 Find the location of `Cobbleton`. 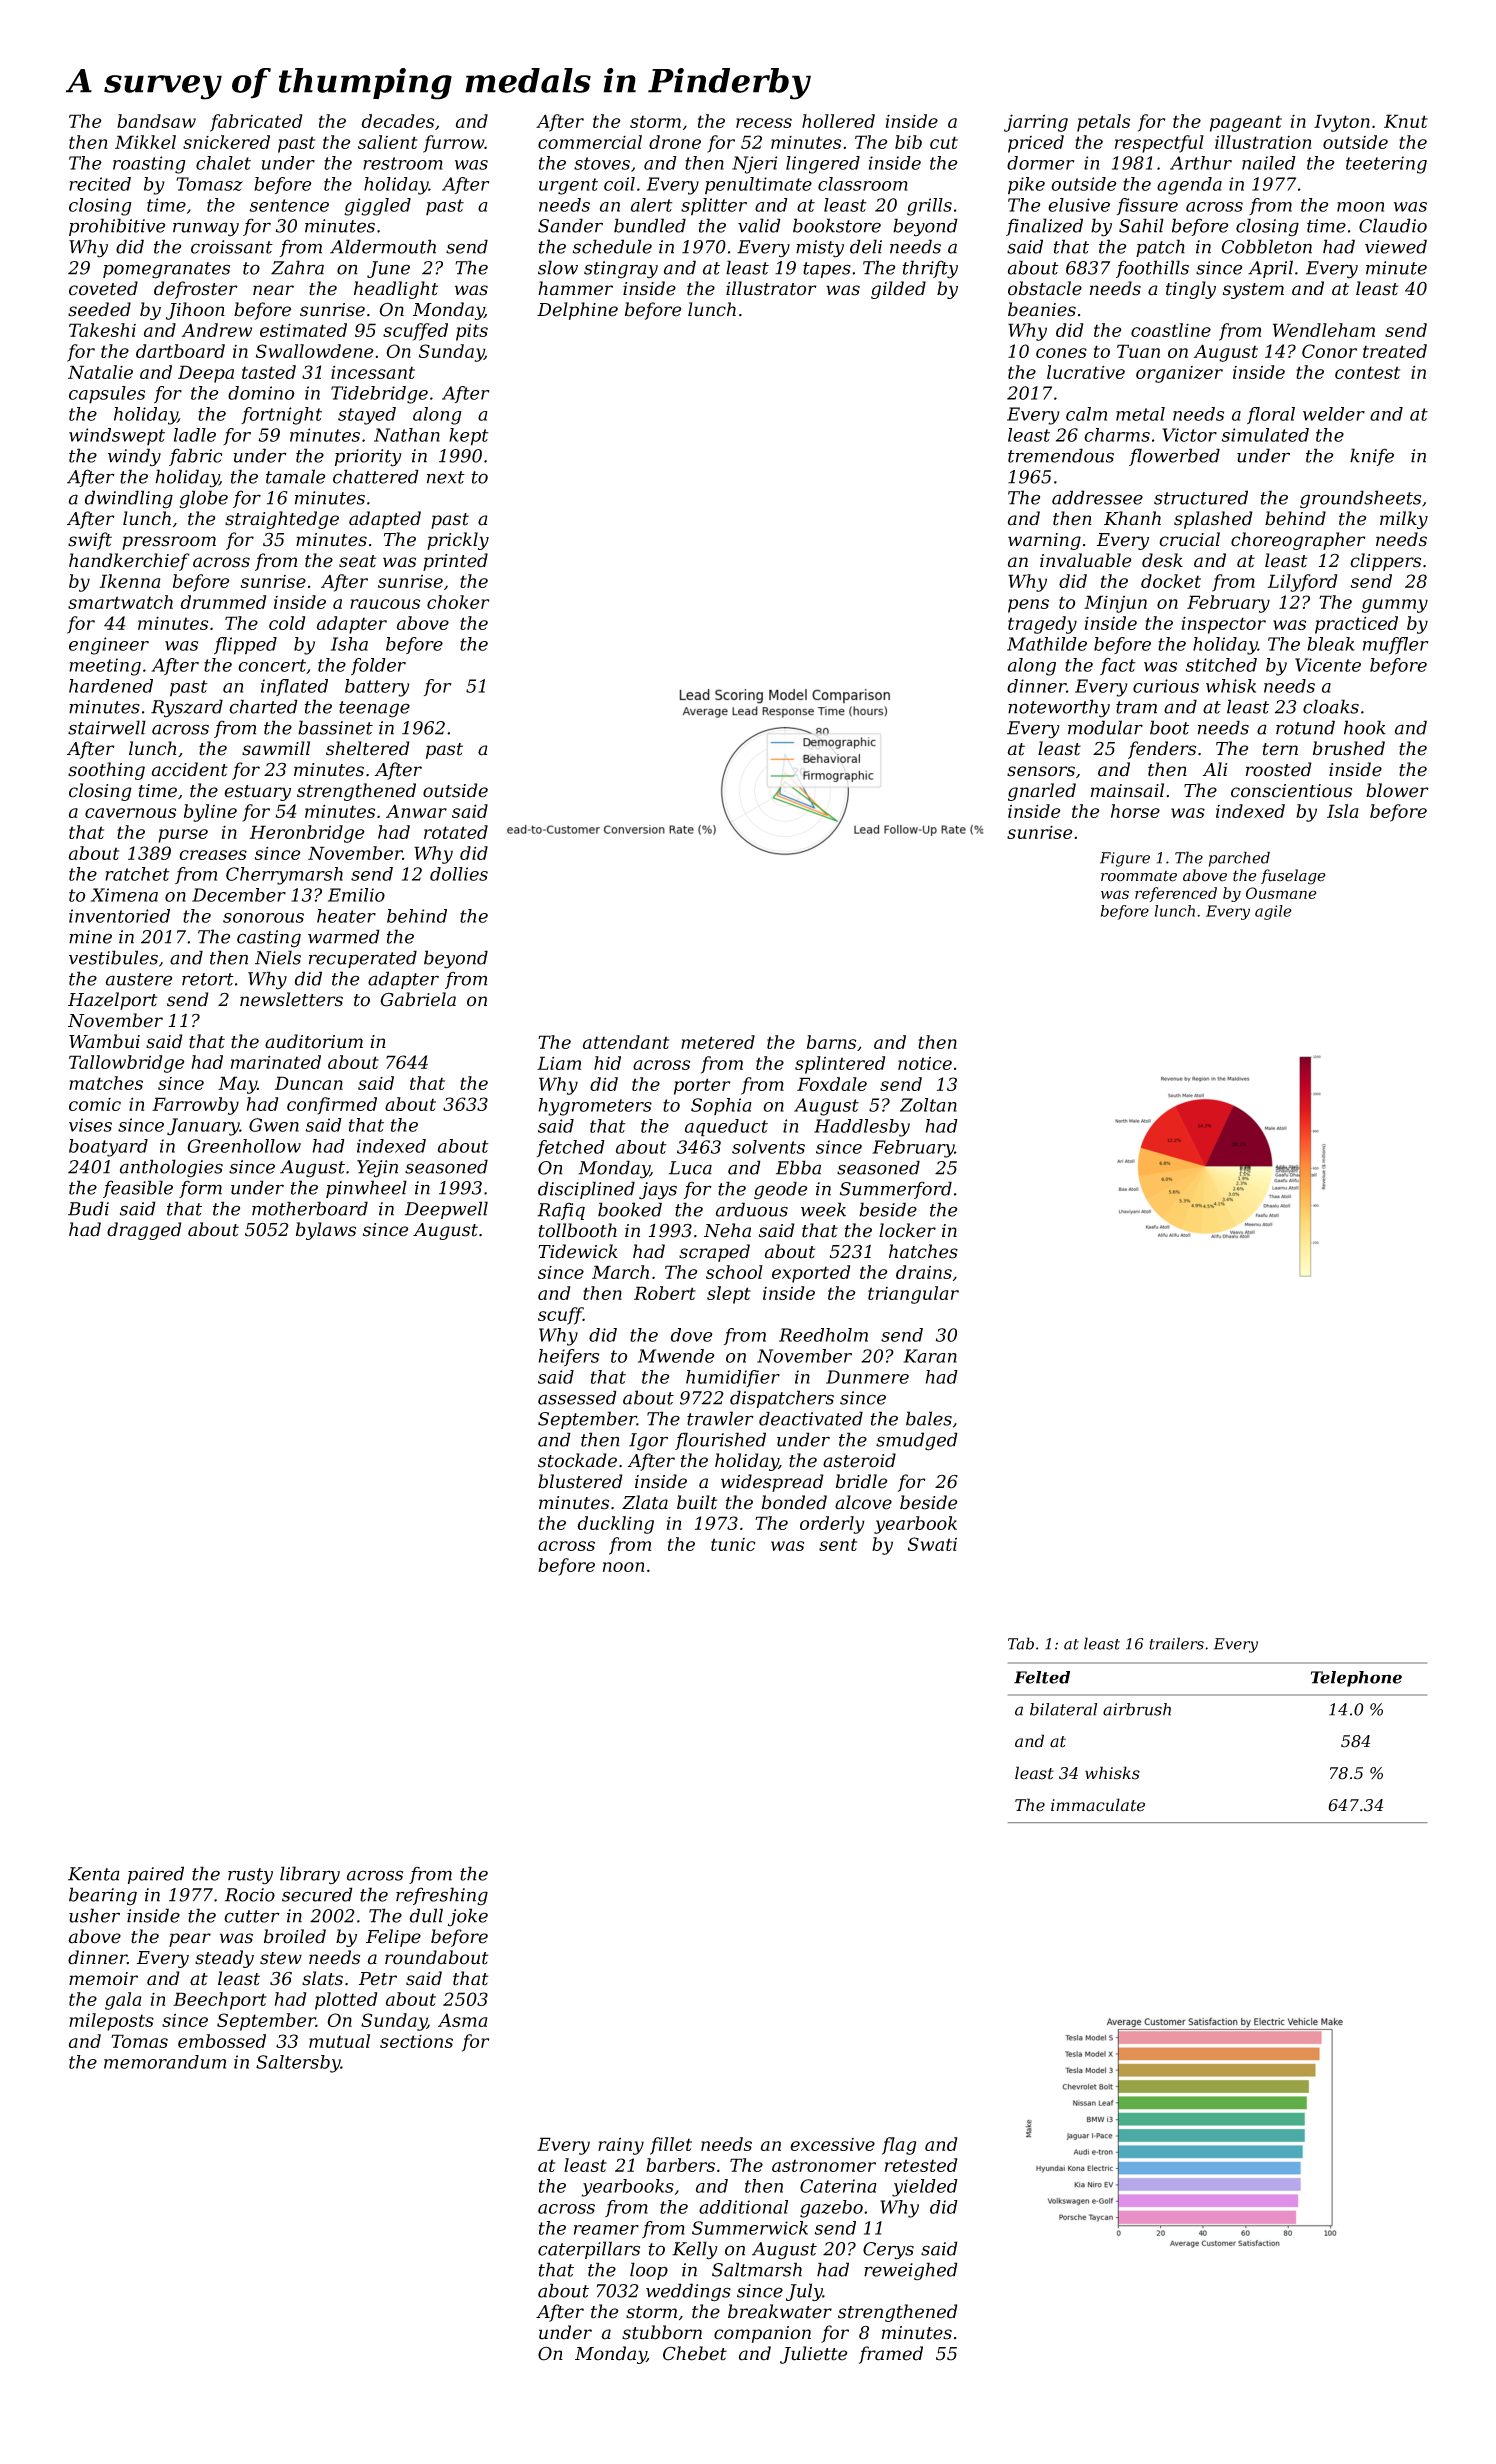

Cobbleton is located at coordinates (1266, 246).
